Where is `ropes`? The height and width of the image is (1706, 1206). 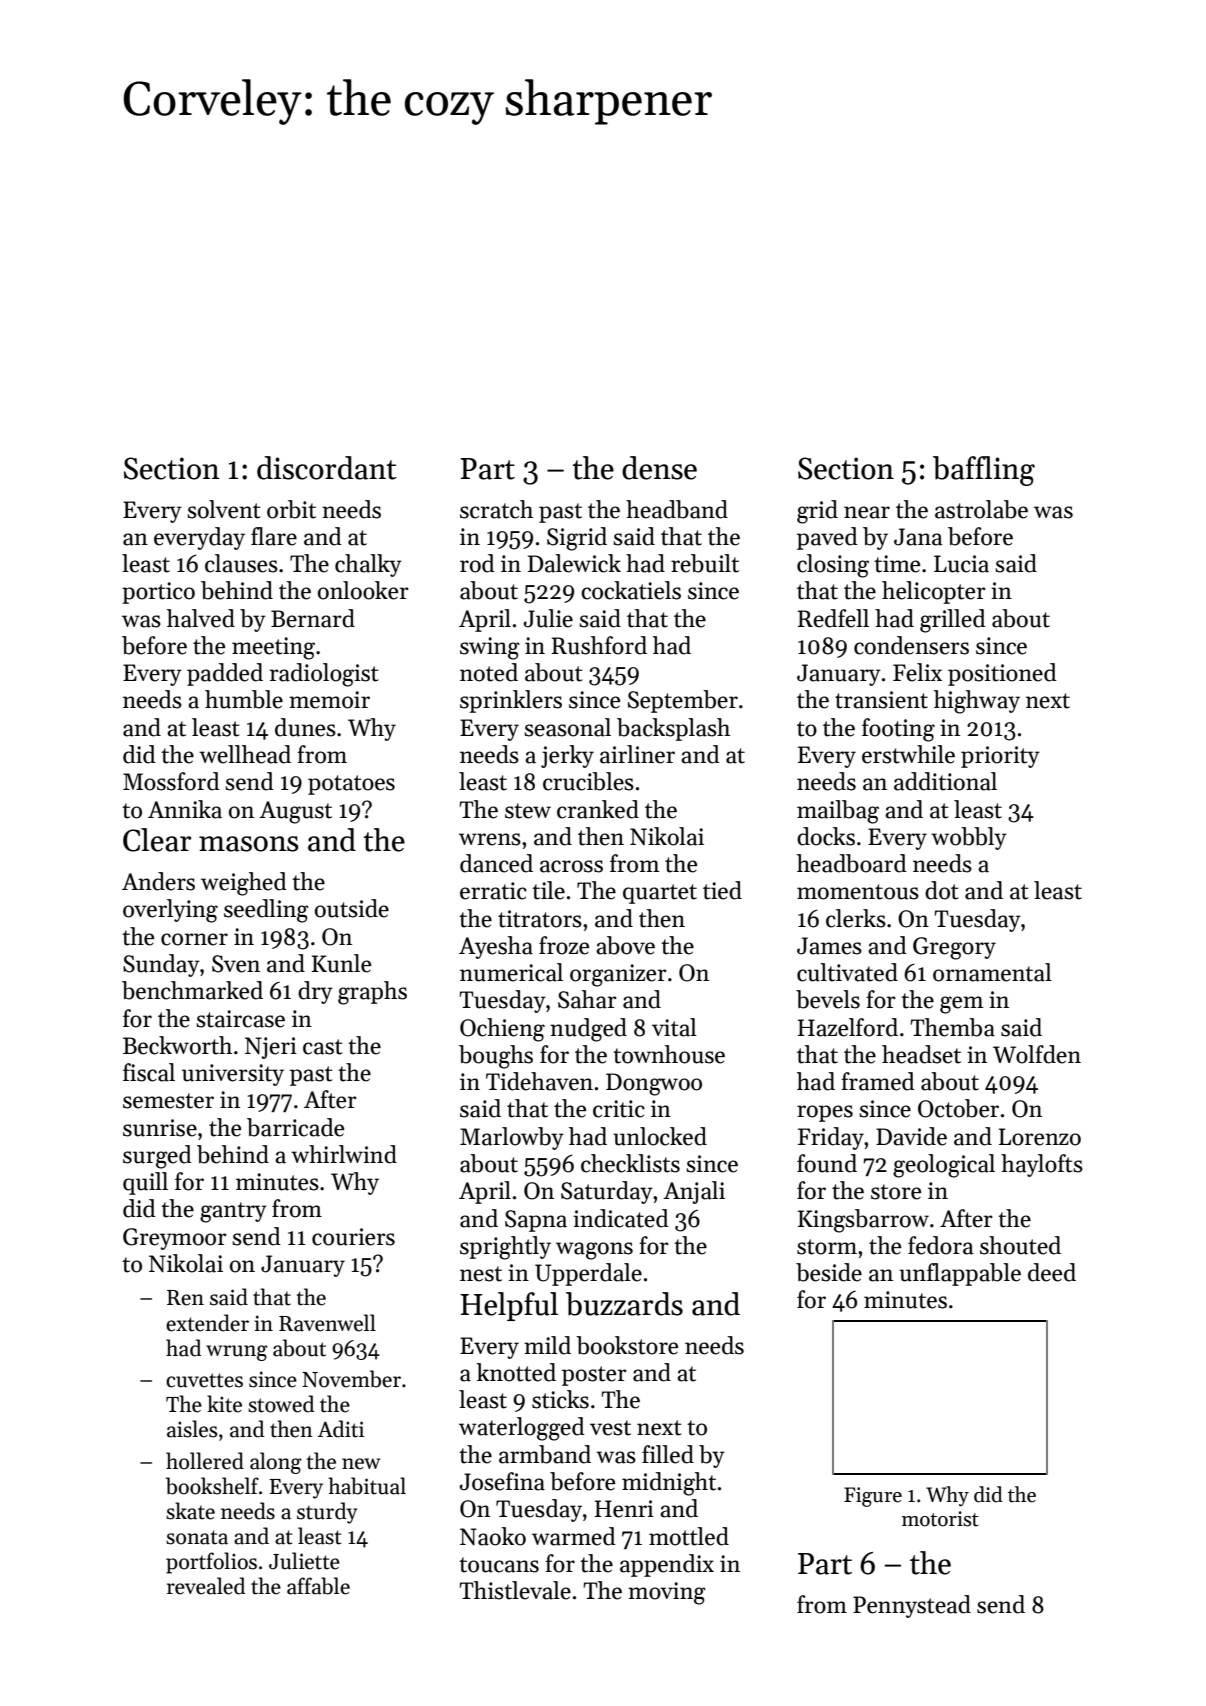 ropes is located at coordinates (825, 1113).
